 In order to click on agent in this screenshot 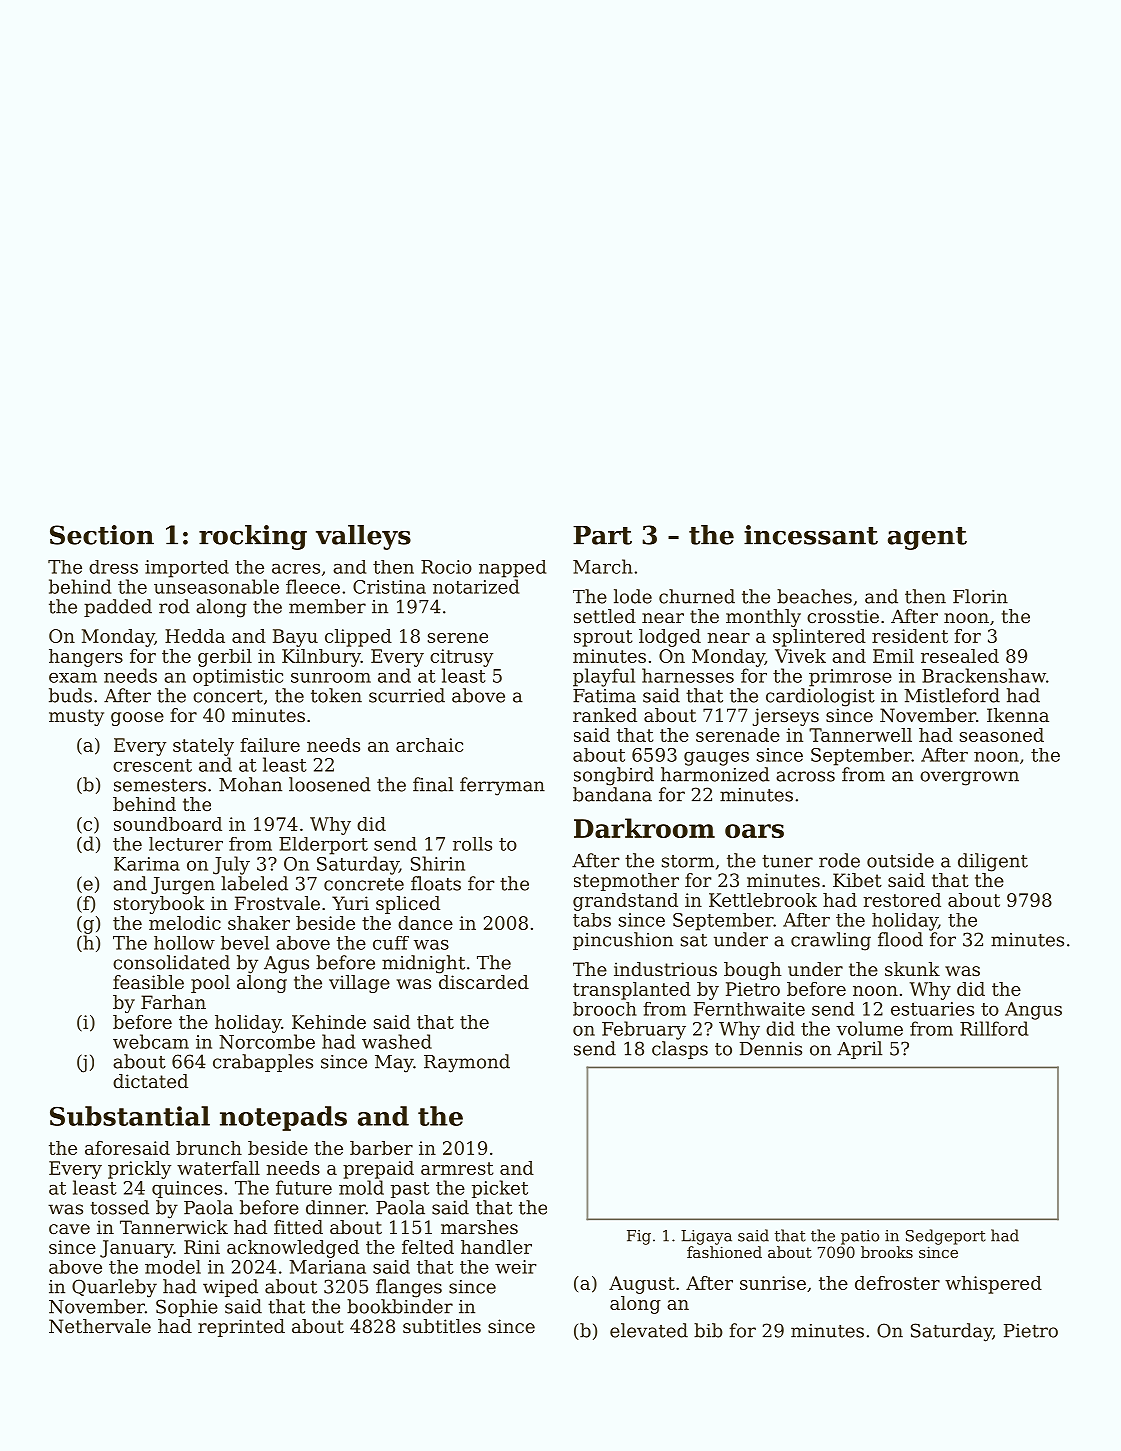, I will do `click(927, 538)`.
